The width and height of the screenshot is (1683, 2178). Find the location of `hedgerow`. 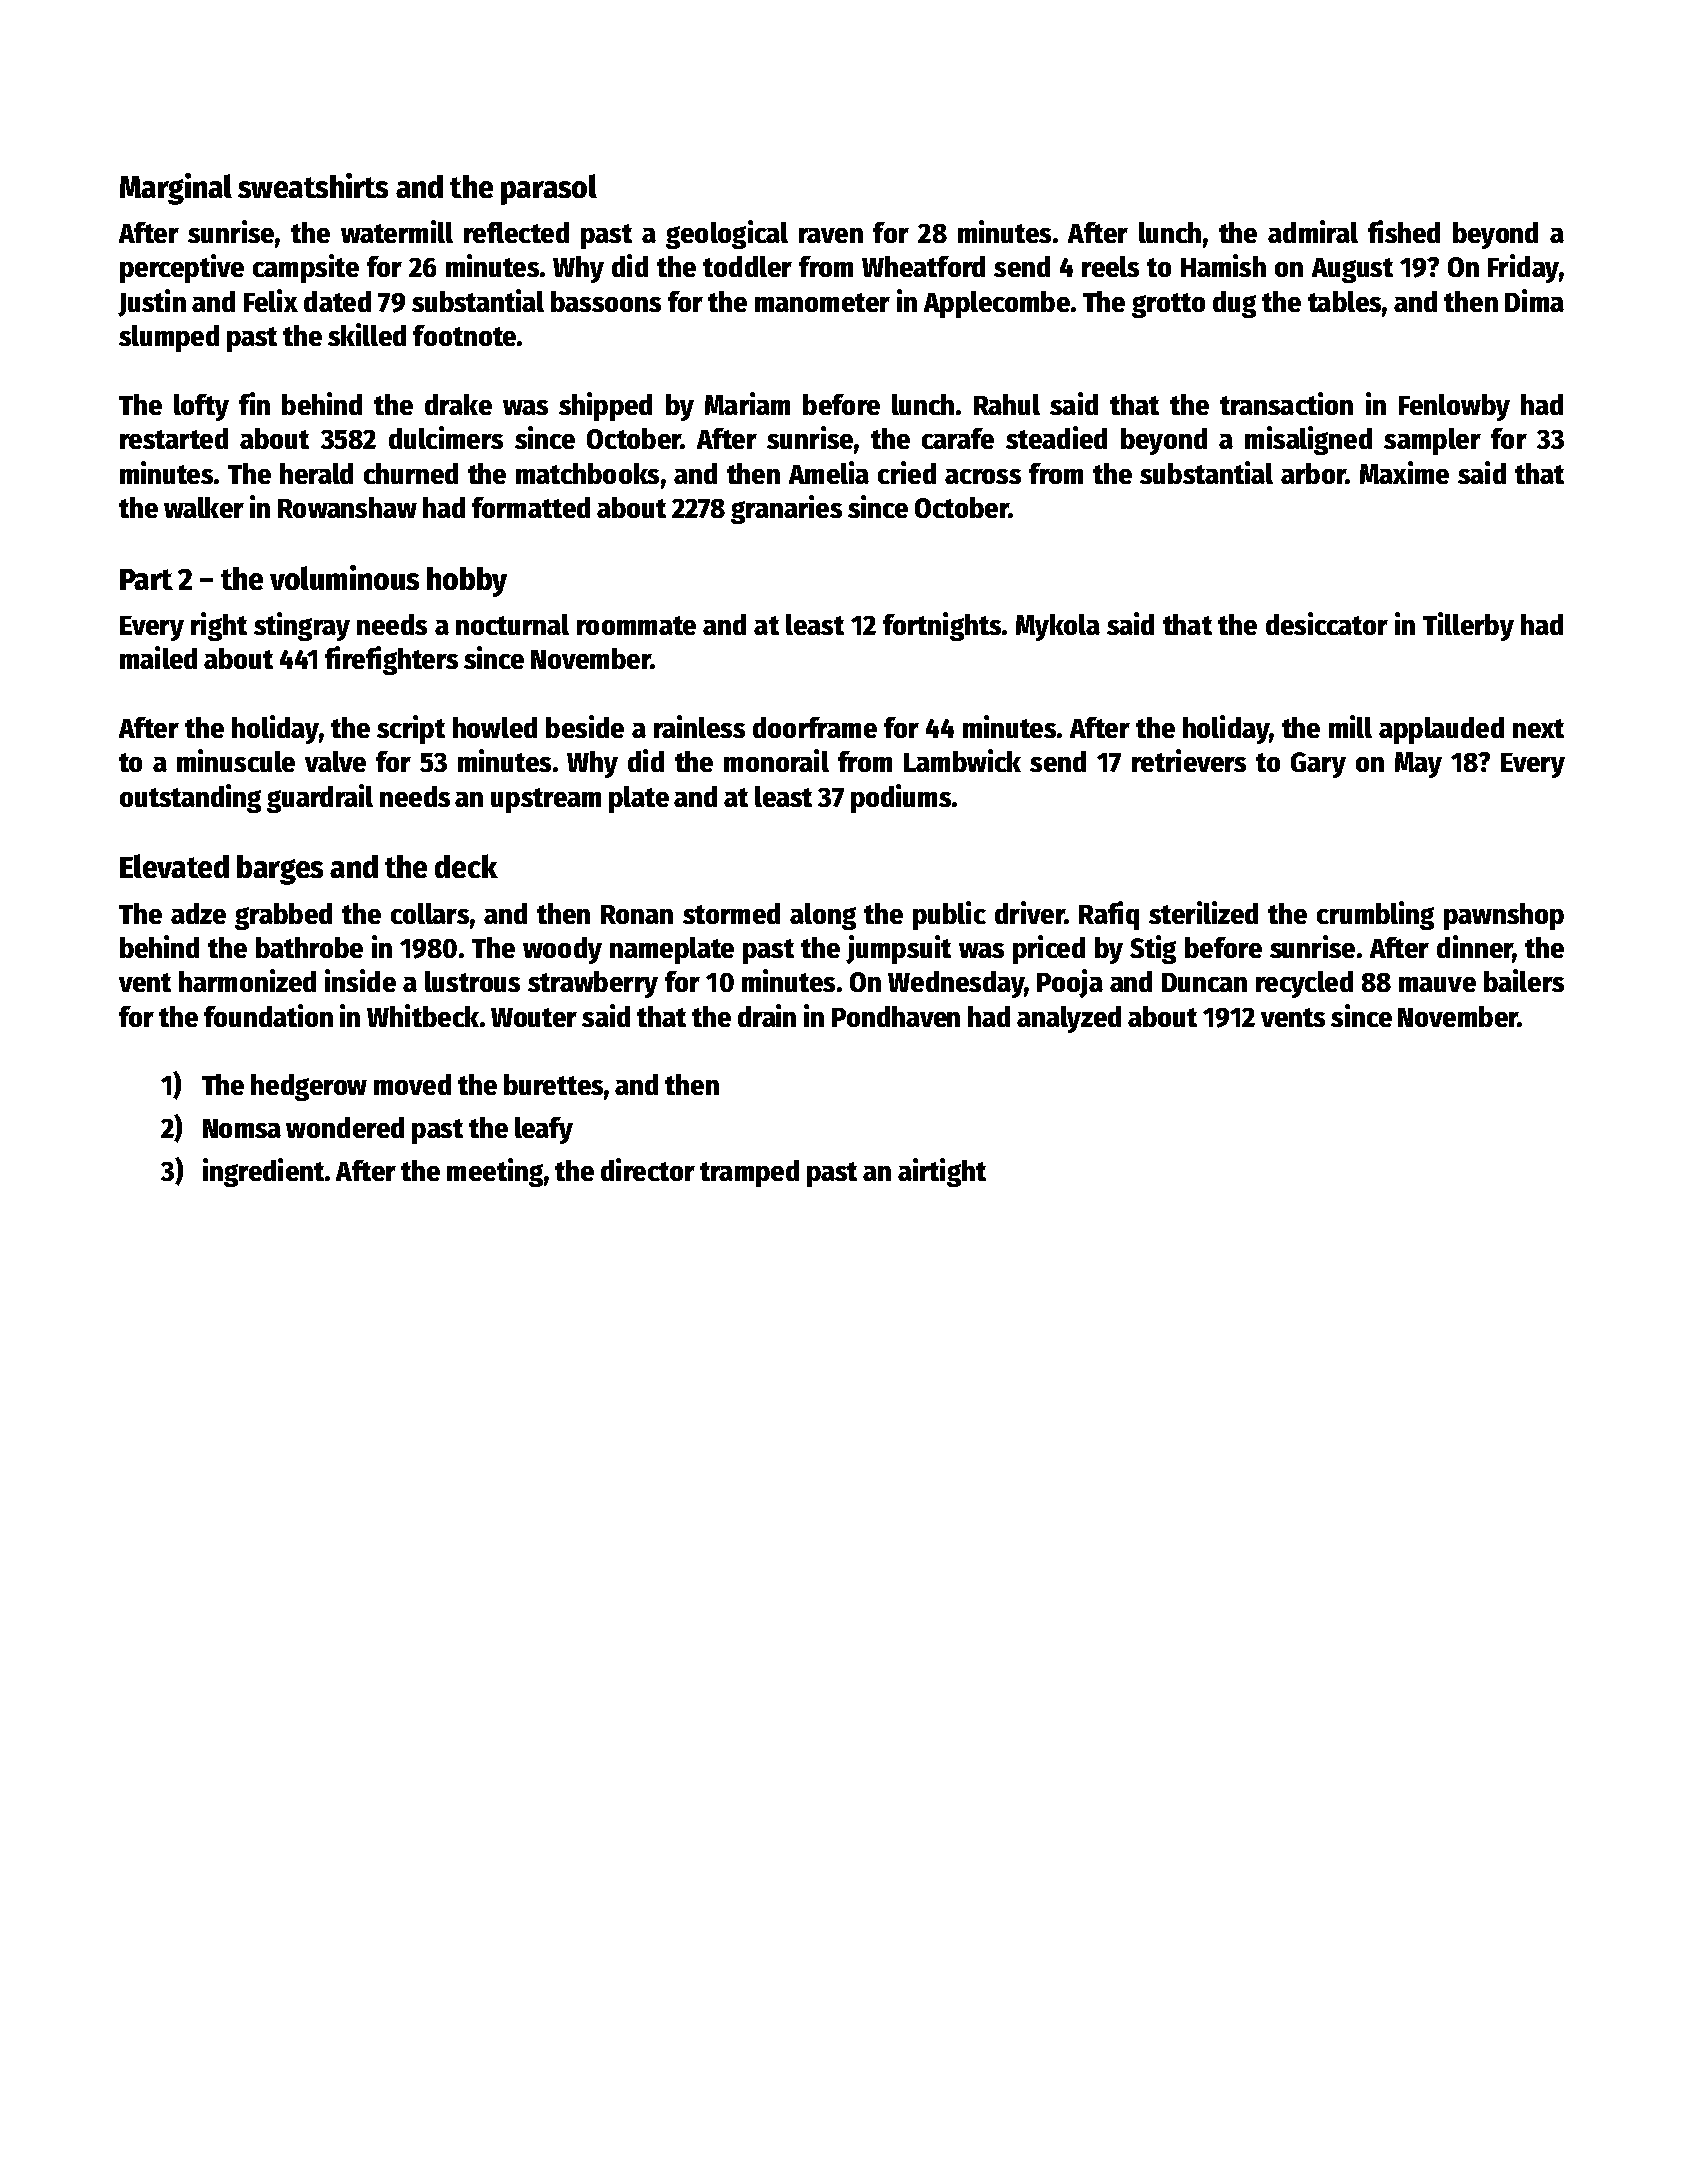

hedgerow is located at coordinates (309, 1087).
